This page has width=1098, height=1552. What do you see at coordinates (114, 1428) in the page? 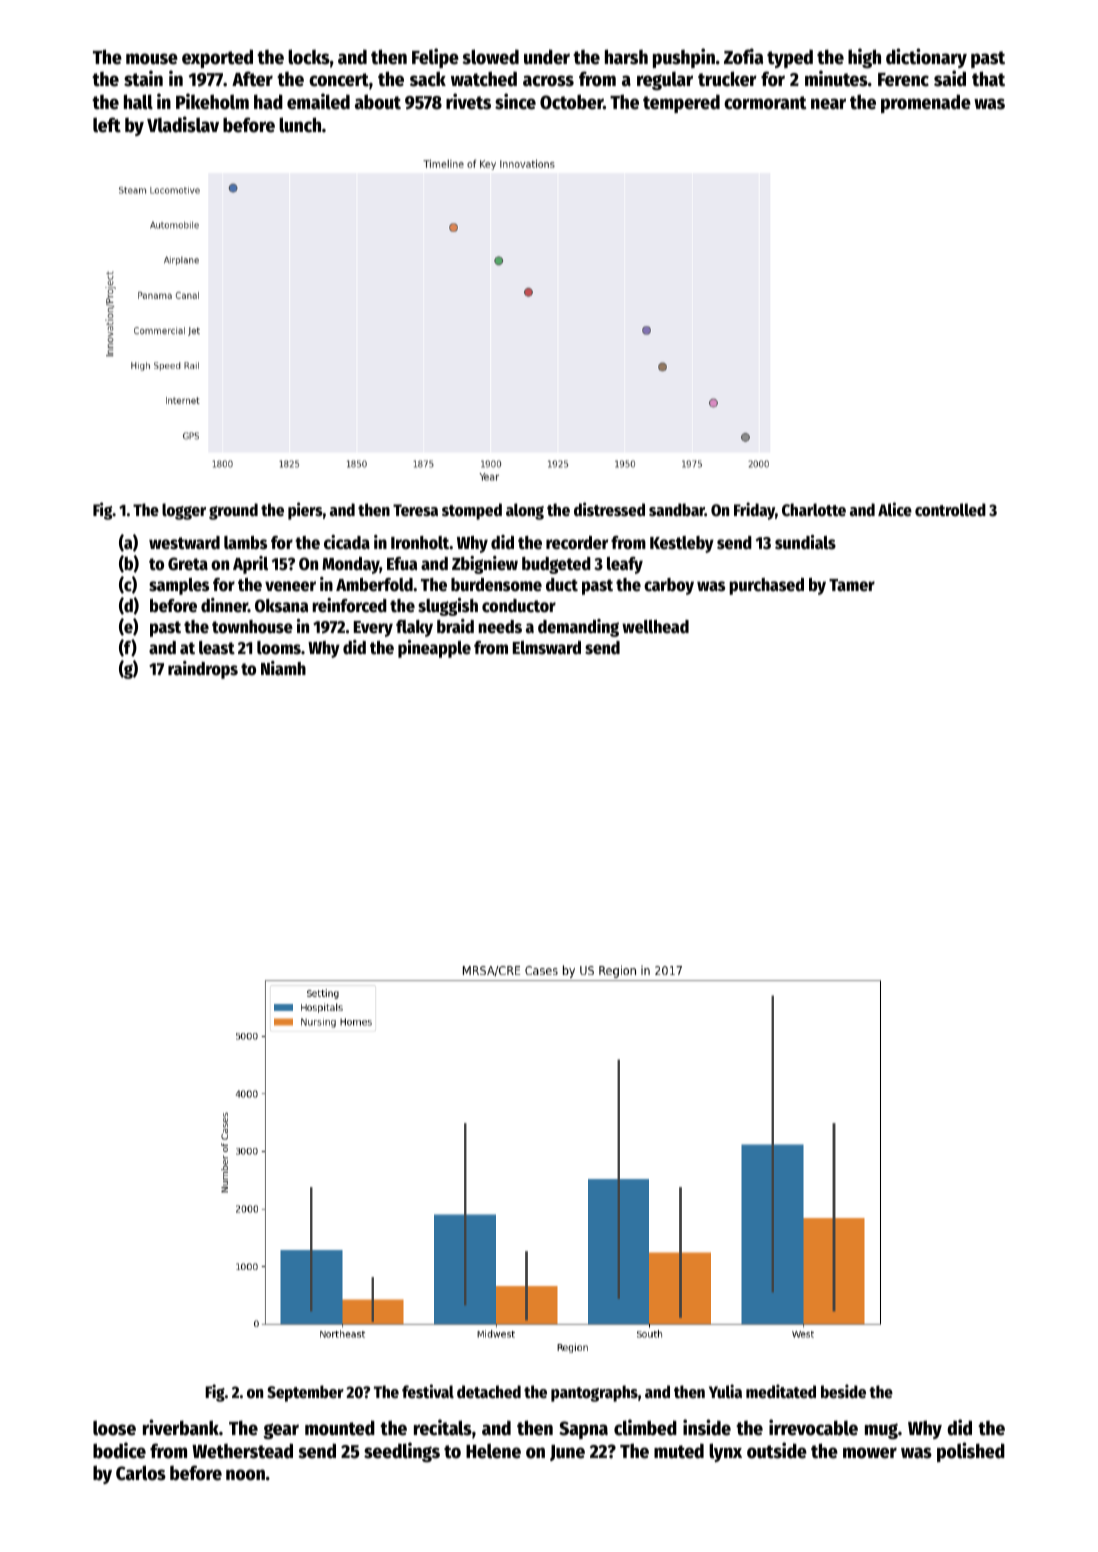
I see `loose` at bounding box center [114, 1428].
